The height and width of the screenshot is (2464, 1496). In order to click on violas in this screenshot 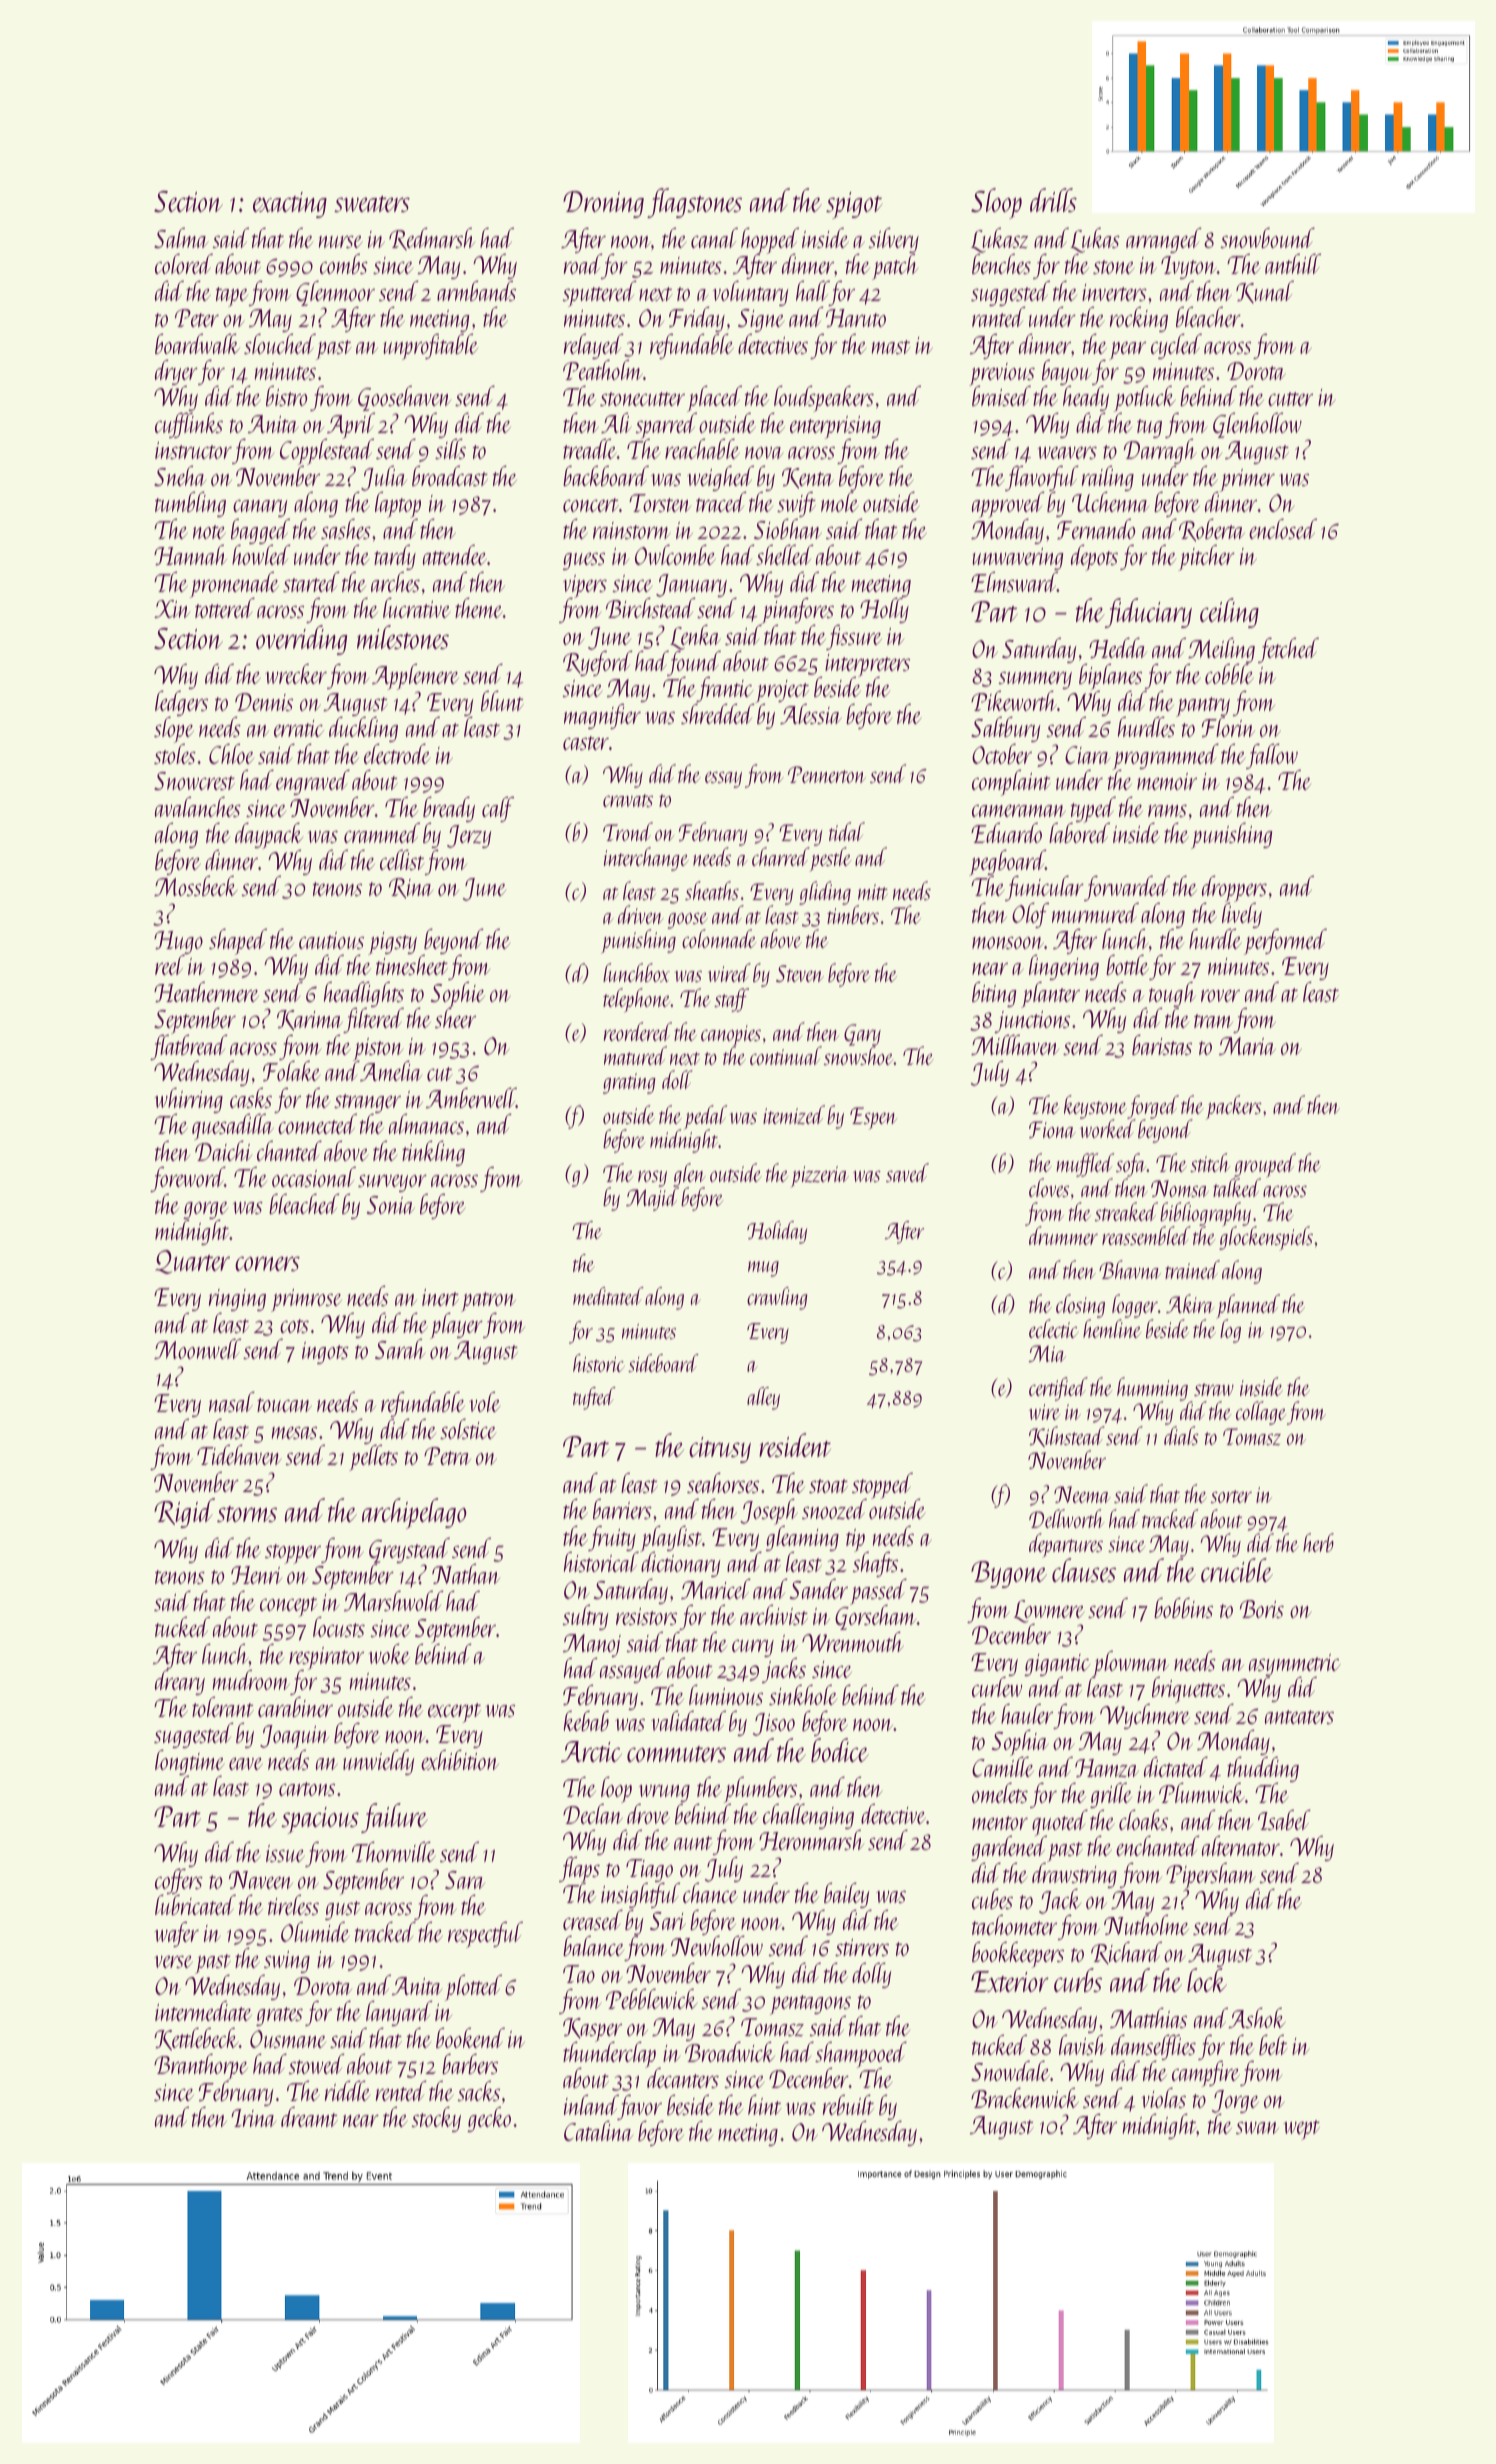, I will do `click(1164, 2098)`.
